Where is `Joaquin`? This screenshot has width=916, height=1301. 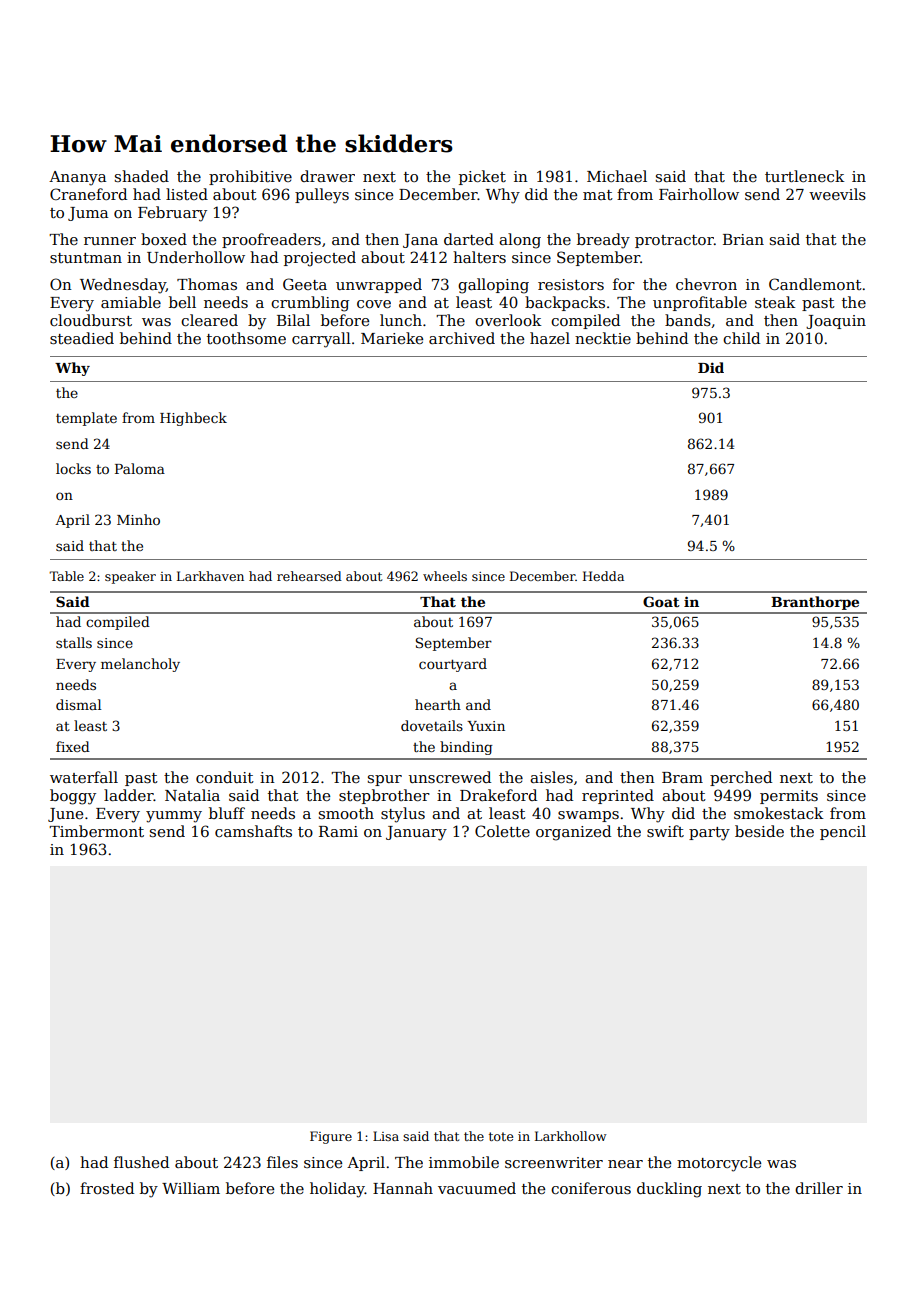
Joaquin is located at coordinates (836, 322).
